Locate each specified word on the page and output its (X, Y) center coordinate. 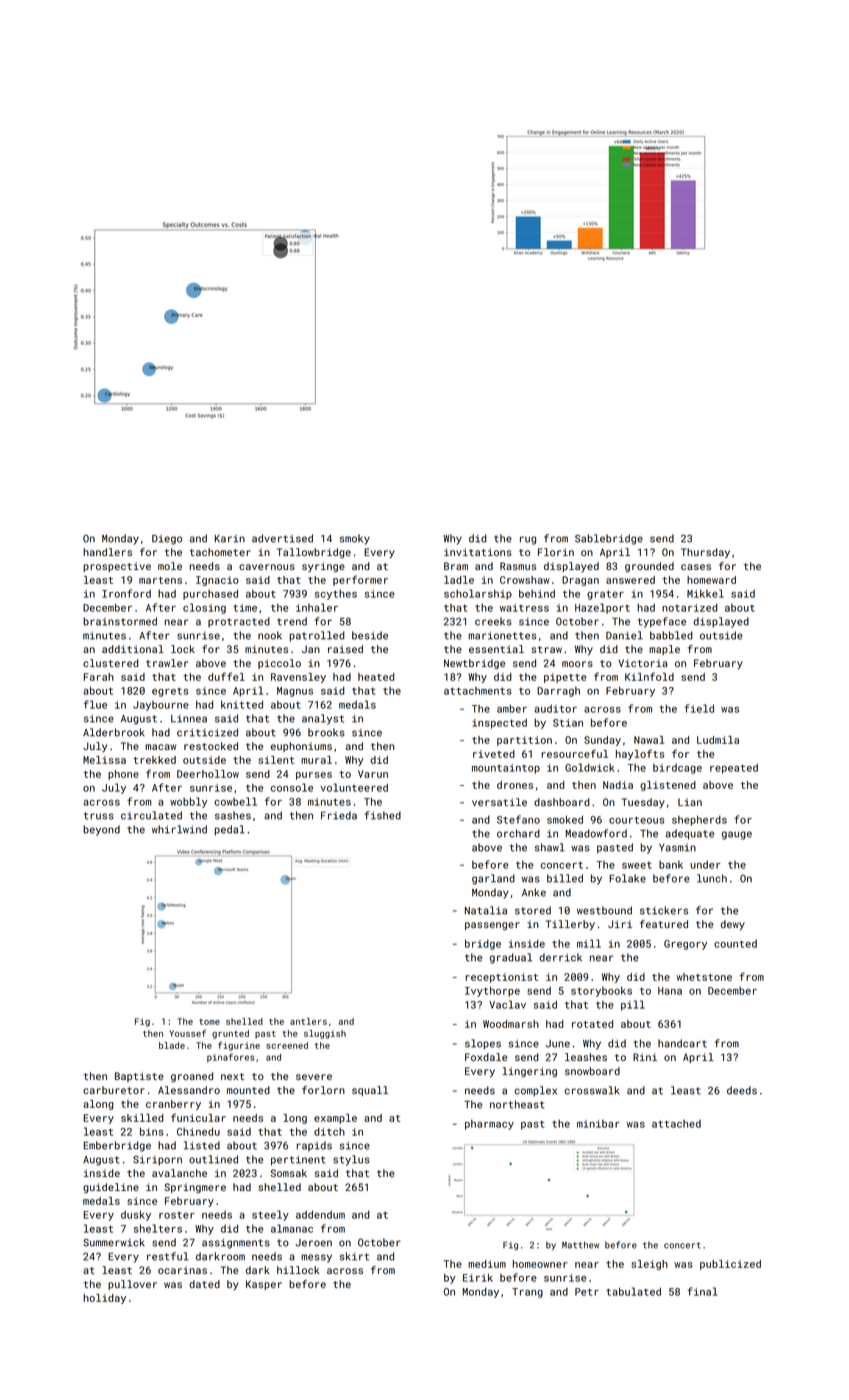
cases (696, 567)
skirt (354, 1256)
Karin (230, 539)
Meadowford (596, 833)
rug (528, 540)
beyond (101, 830)
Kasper (264, 1285)
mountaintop (506, 769)
